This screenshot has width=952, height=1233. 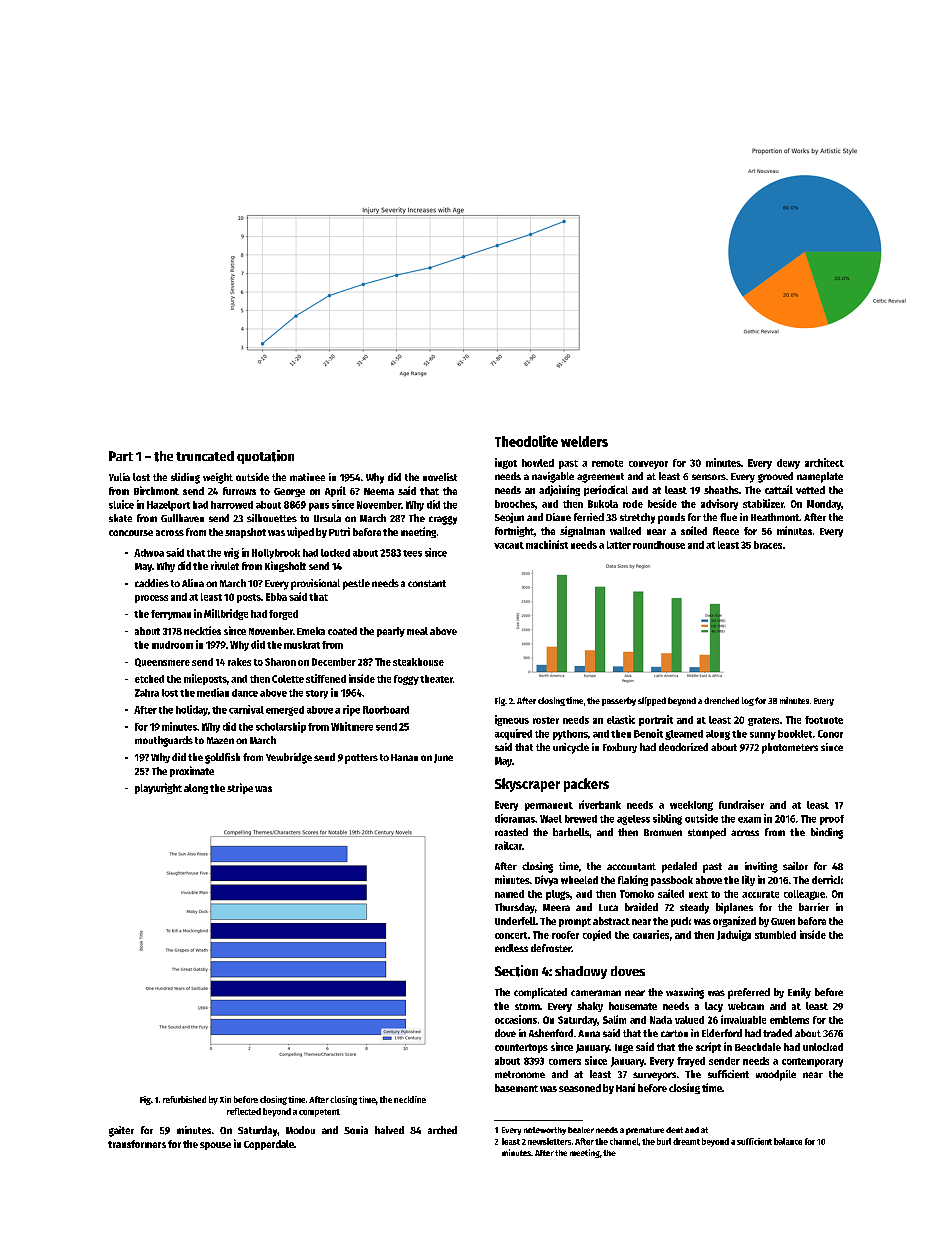 What do you see at coordinates (516, 1019) in the screenshot?
I see `occasions` at bounding box center [516, 1019].
